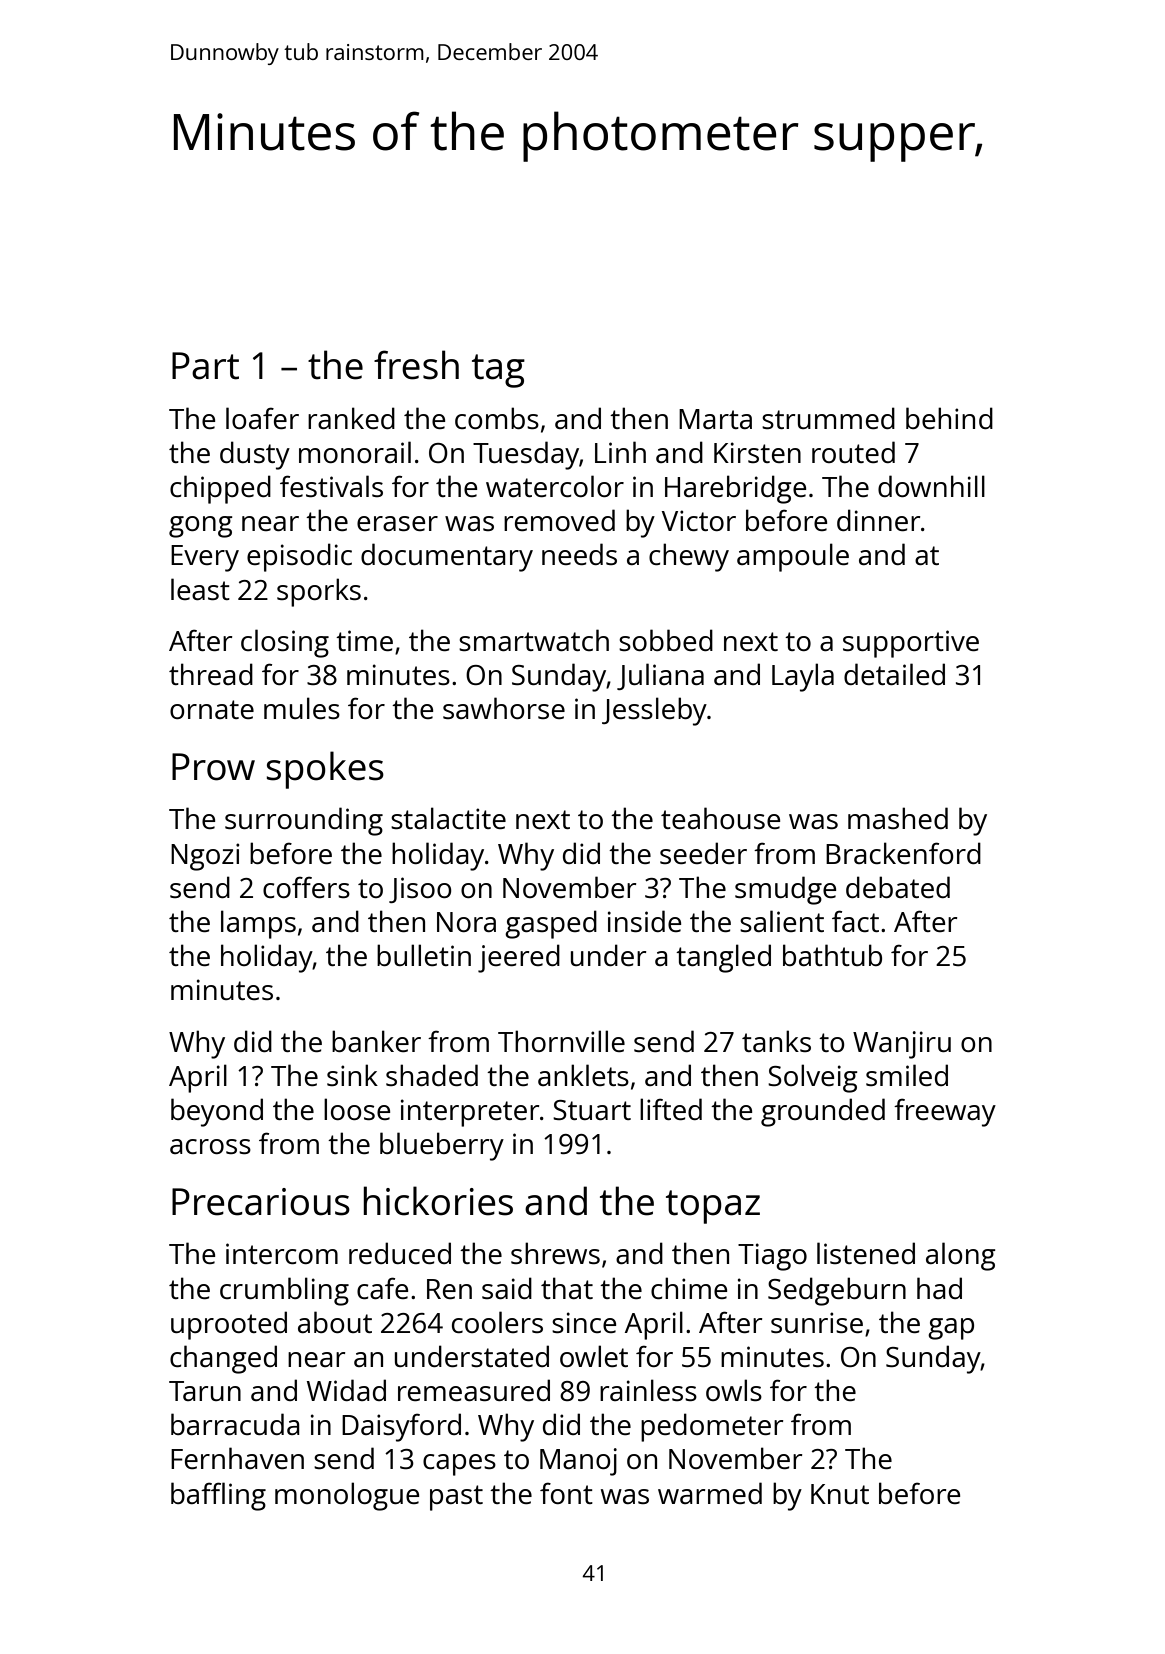 The height and width of the document is (1654, 1165). Describe the element at coordinates (949, 418) in the document. I see `behind` at that location.
